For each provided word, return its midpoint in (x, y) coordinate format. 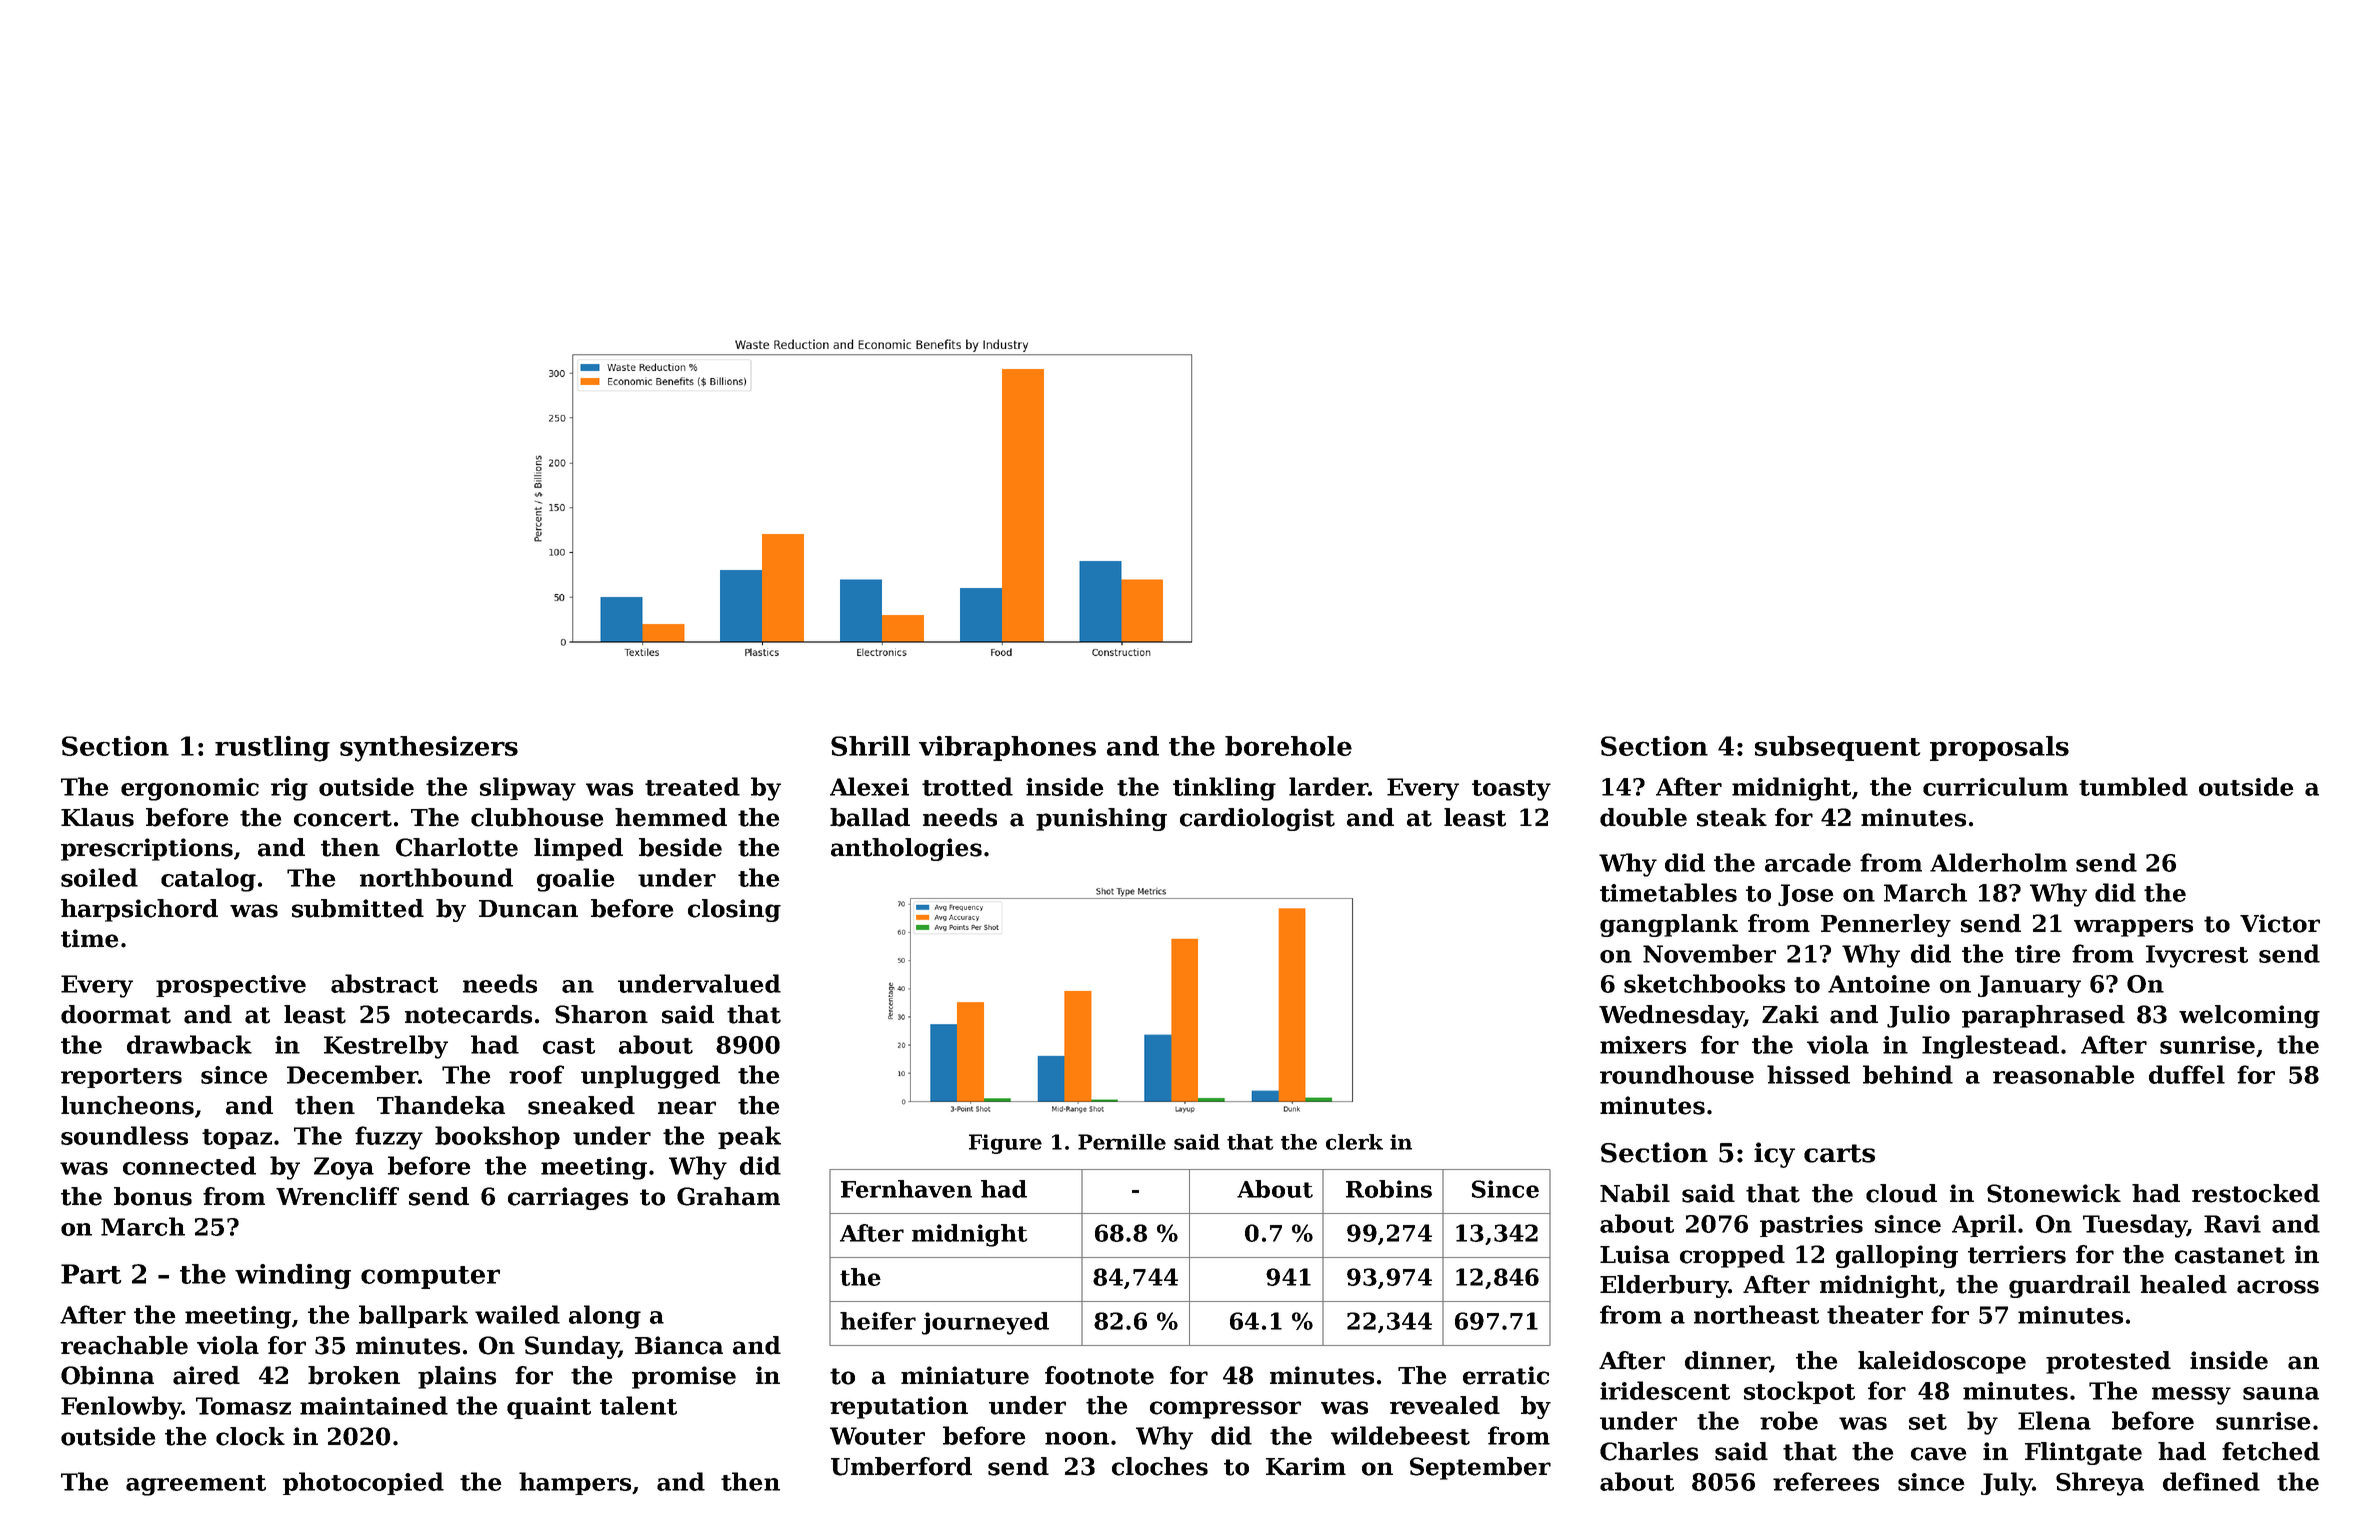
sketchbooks (1704, 983)
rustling (272, 749)
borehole (1288, 746)
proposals (1999, 748)
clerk (1354, 1142)
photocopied (363, 1483)
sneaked (581, 1105)
